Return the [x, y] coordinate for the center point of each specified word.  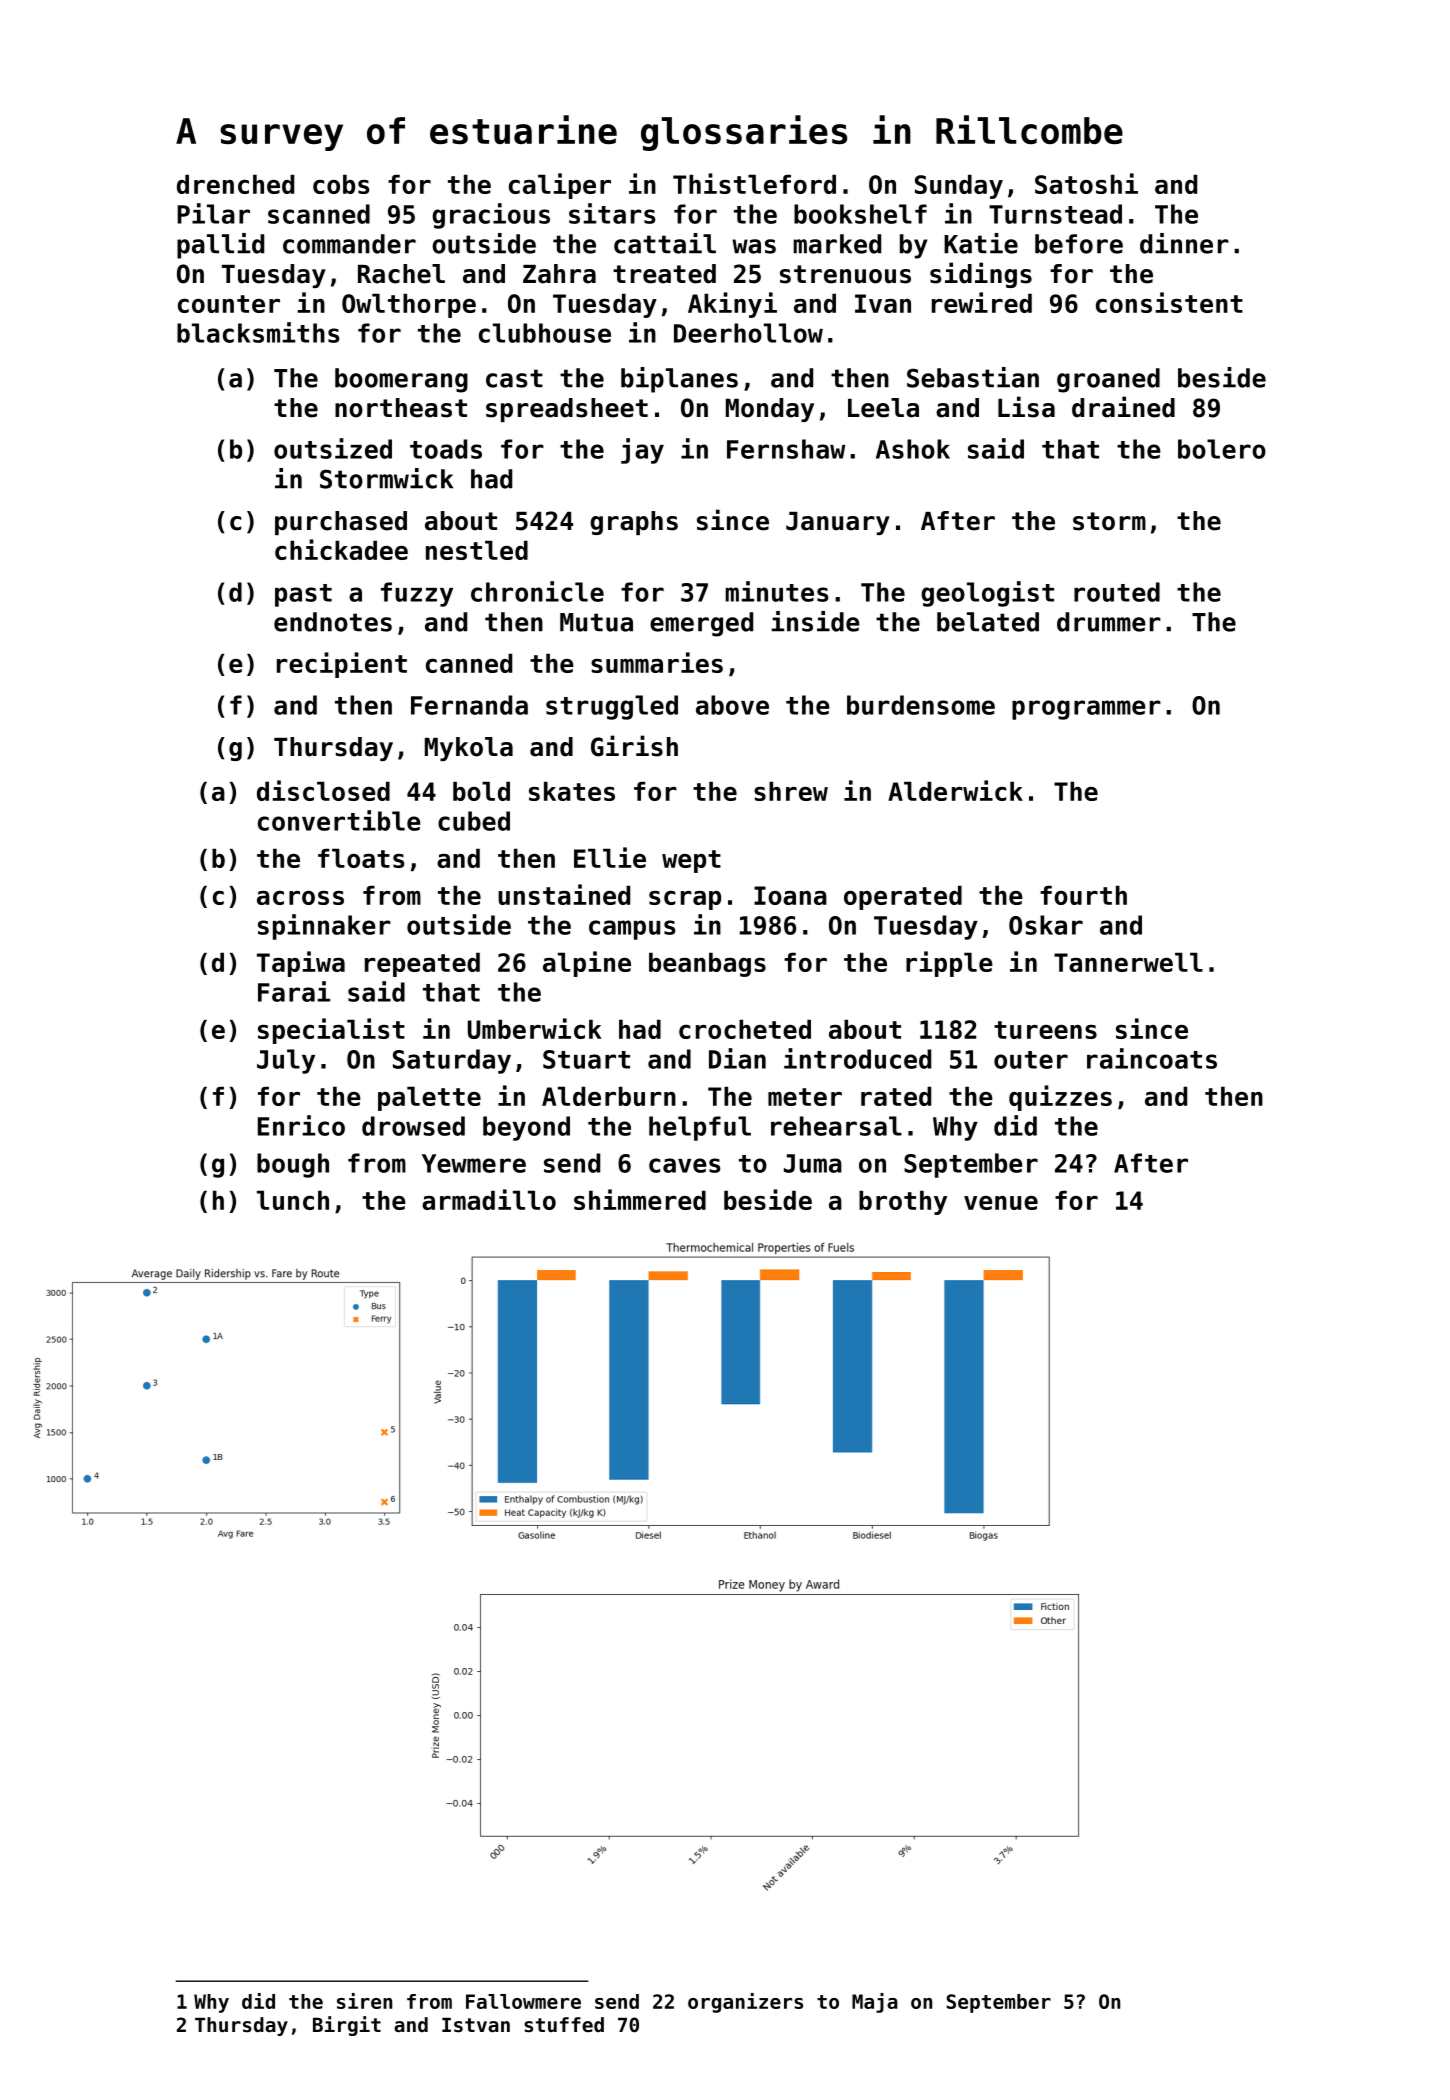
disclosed [323, 790]
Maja [875, 2003]
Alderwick [955, 790]
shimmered [640, 1199]
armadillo [489, 1199]
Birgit [347, 2026]
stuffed [564, 2025]
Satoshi [1086, 183]
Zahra [559, 274]
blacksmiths [258, 332]
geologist [987, 594]
